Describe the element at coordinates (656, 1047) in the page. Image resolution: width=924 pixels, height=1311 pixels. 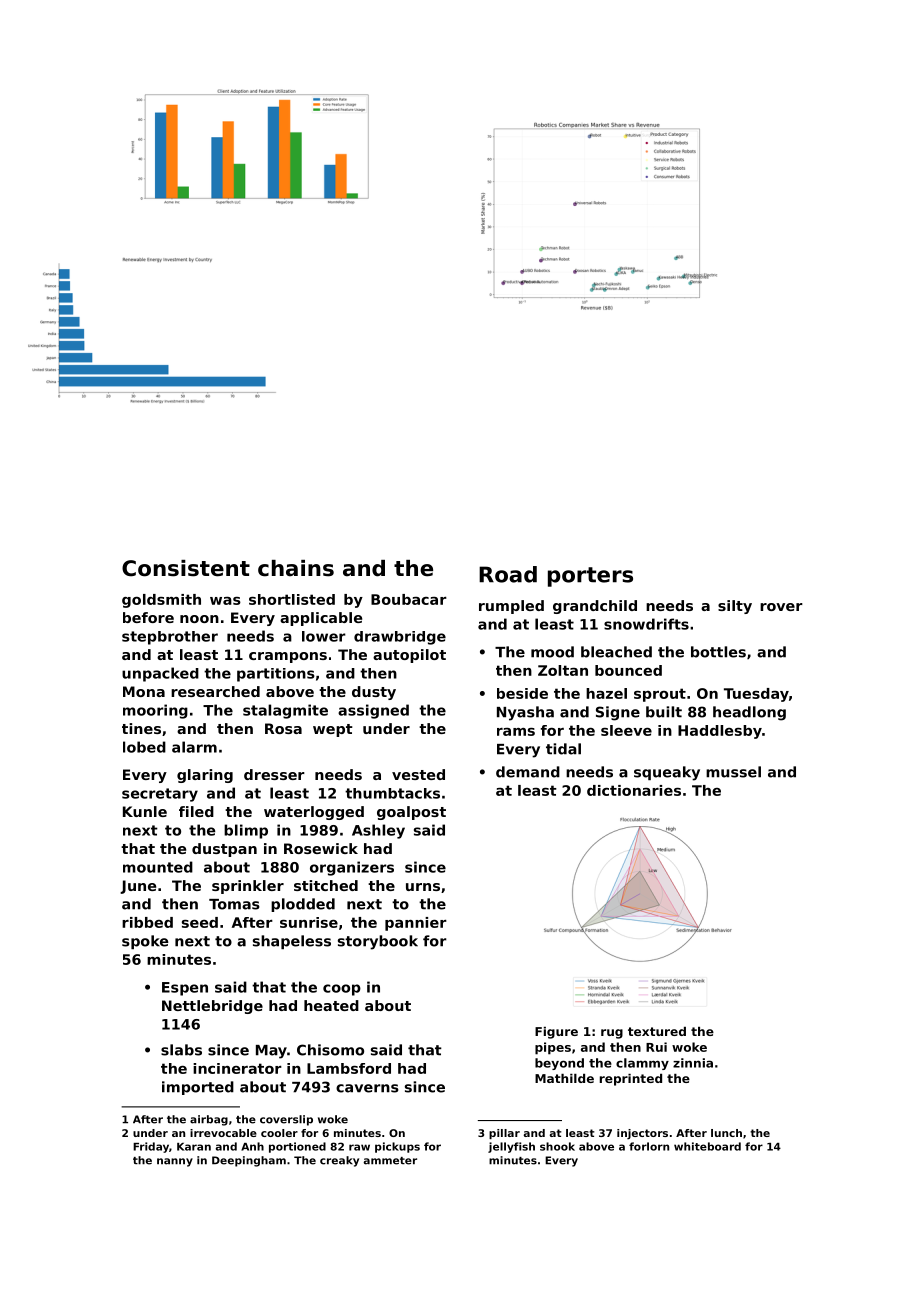
I see `Rui` at that location.
